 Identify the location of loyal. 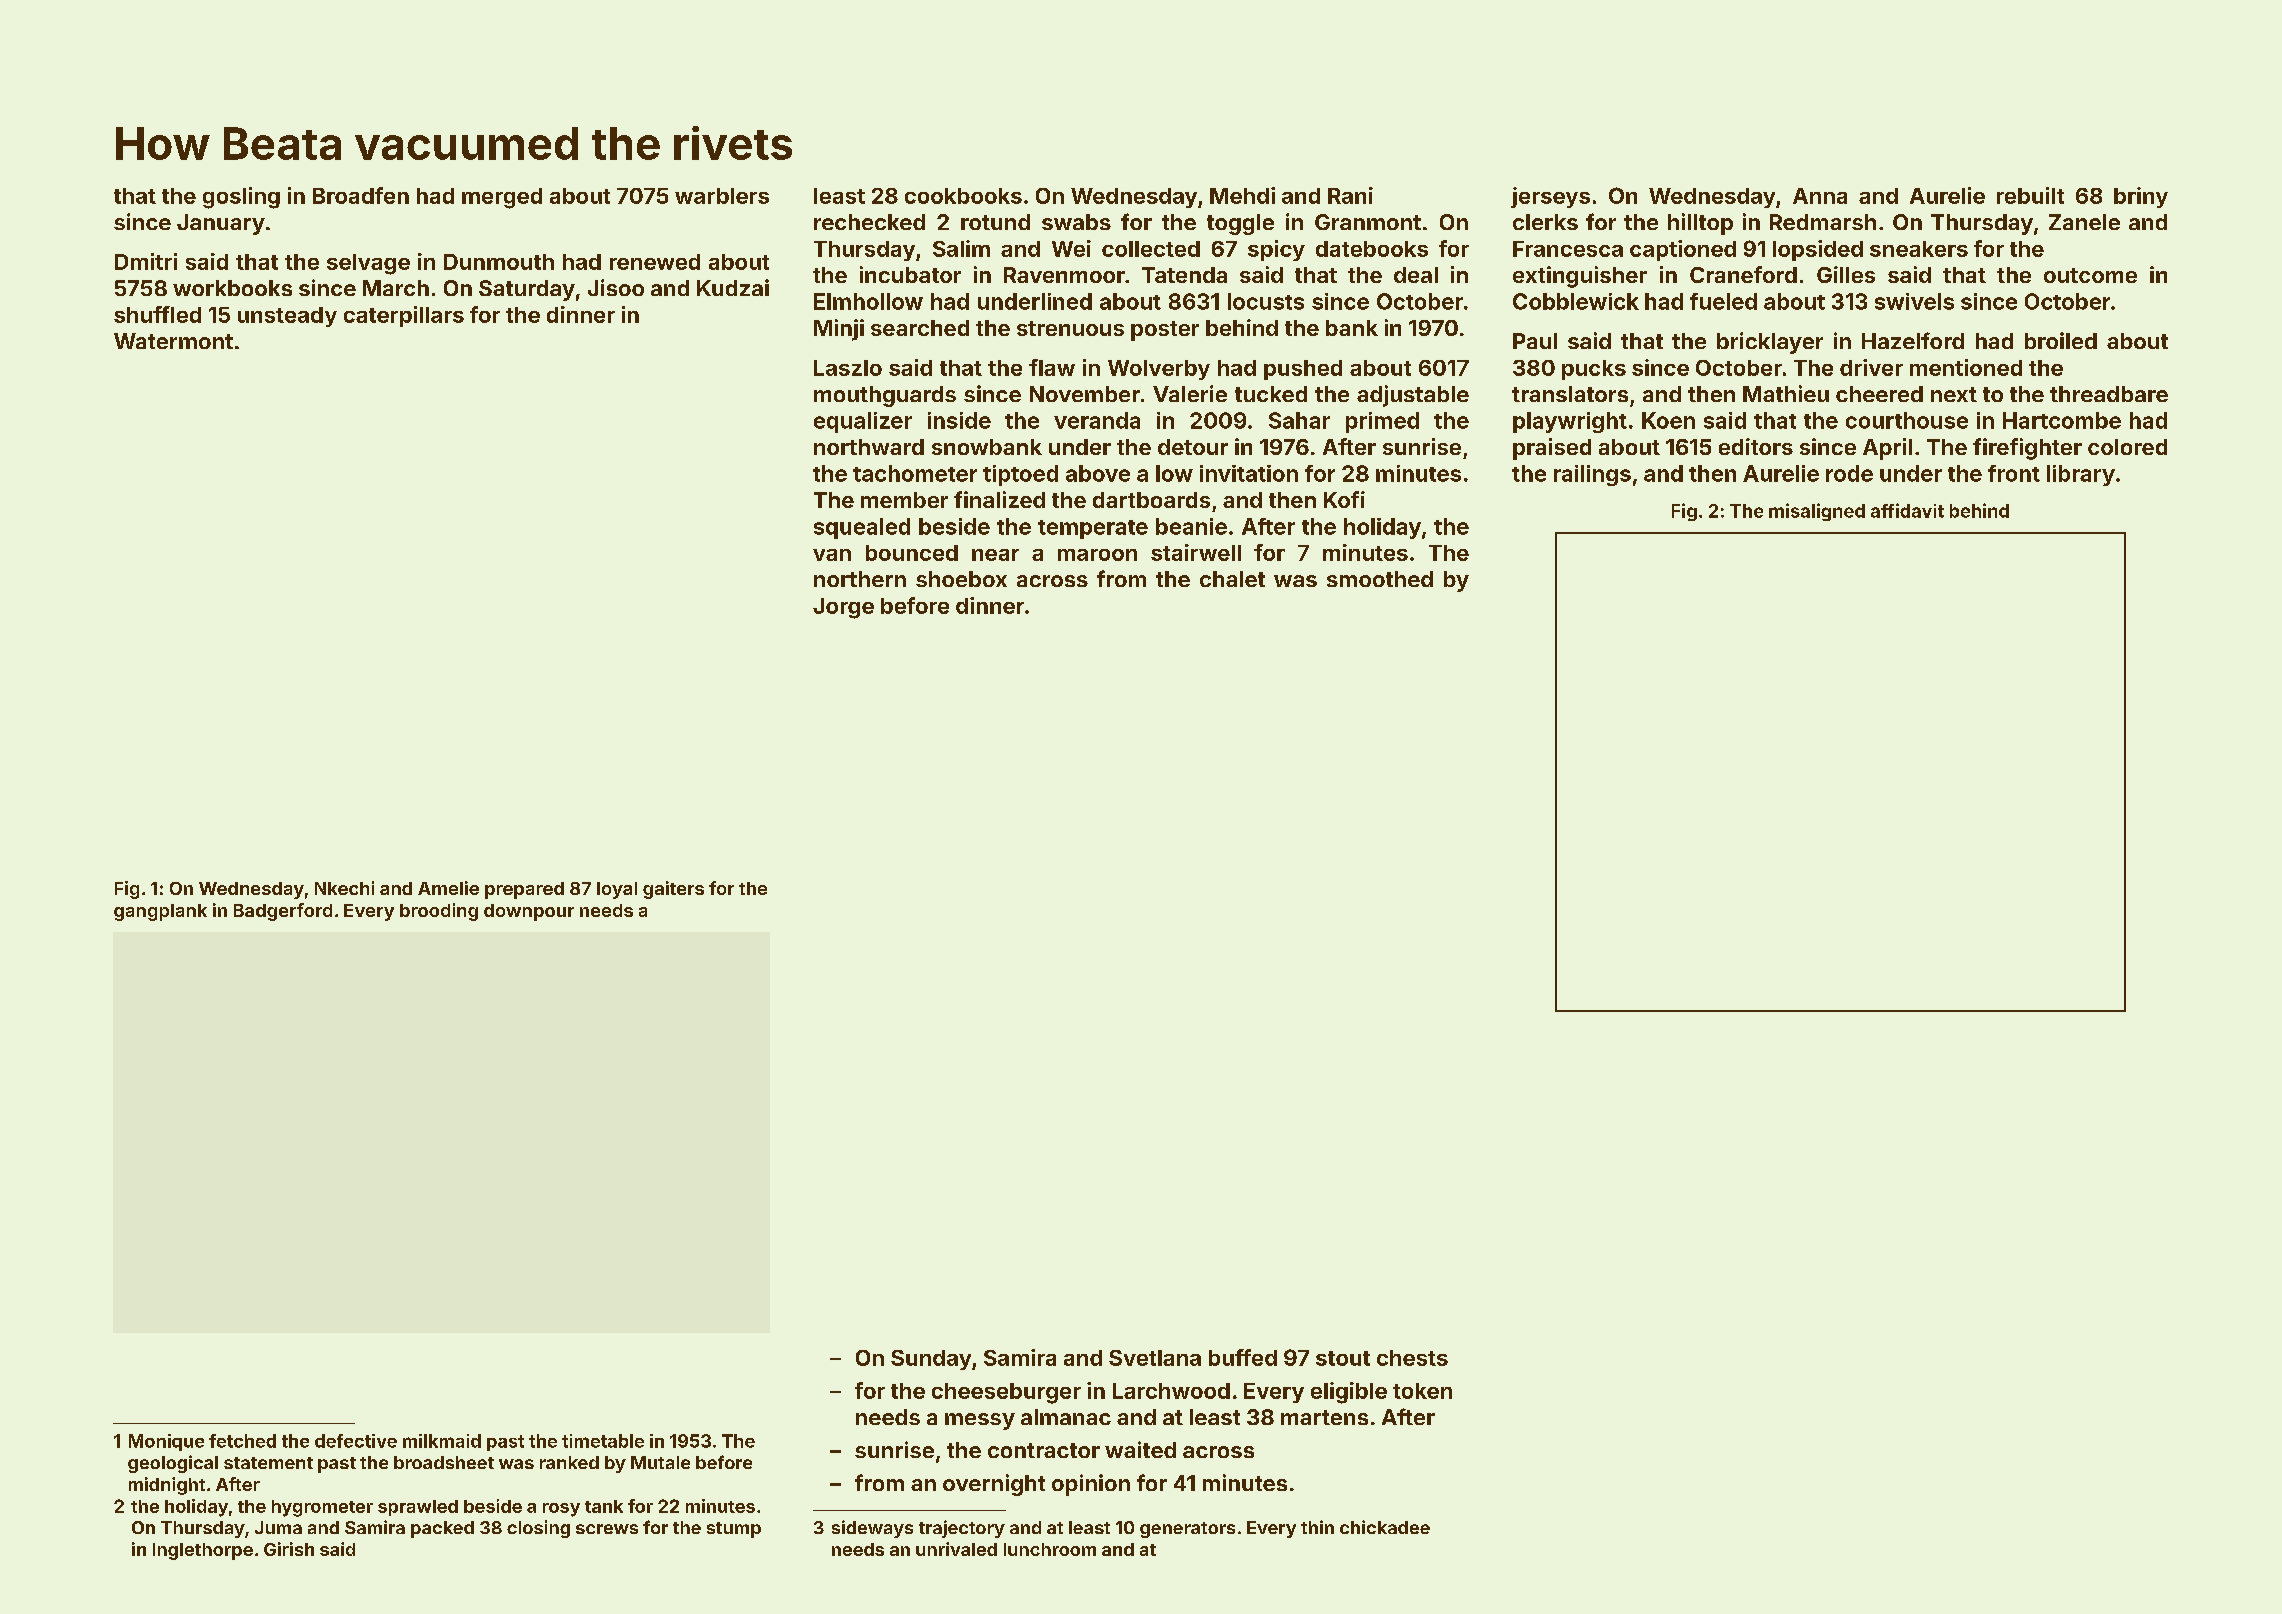
(617, 890).
